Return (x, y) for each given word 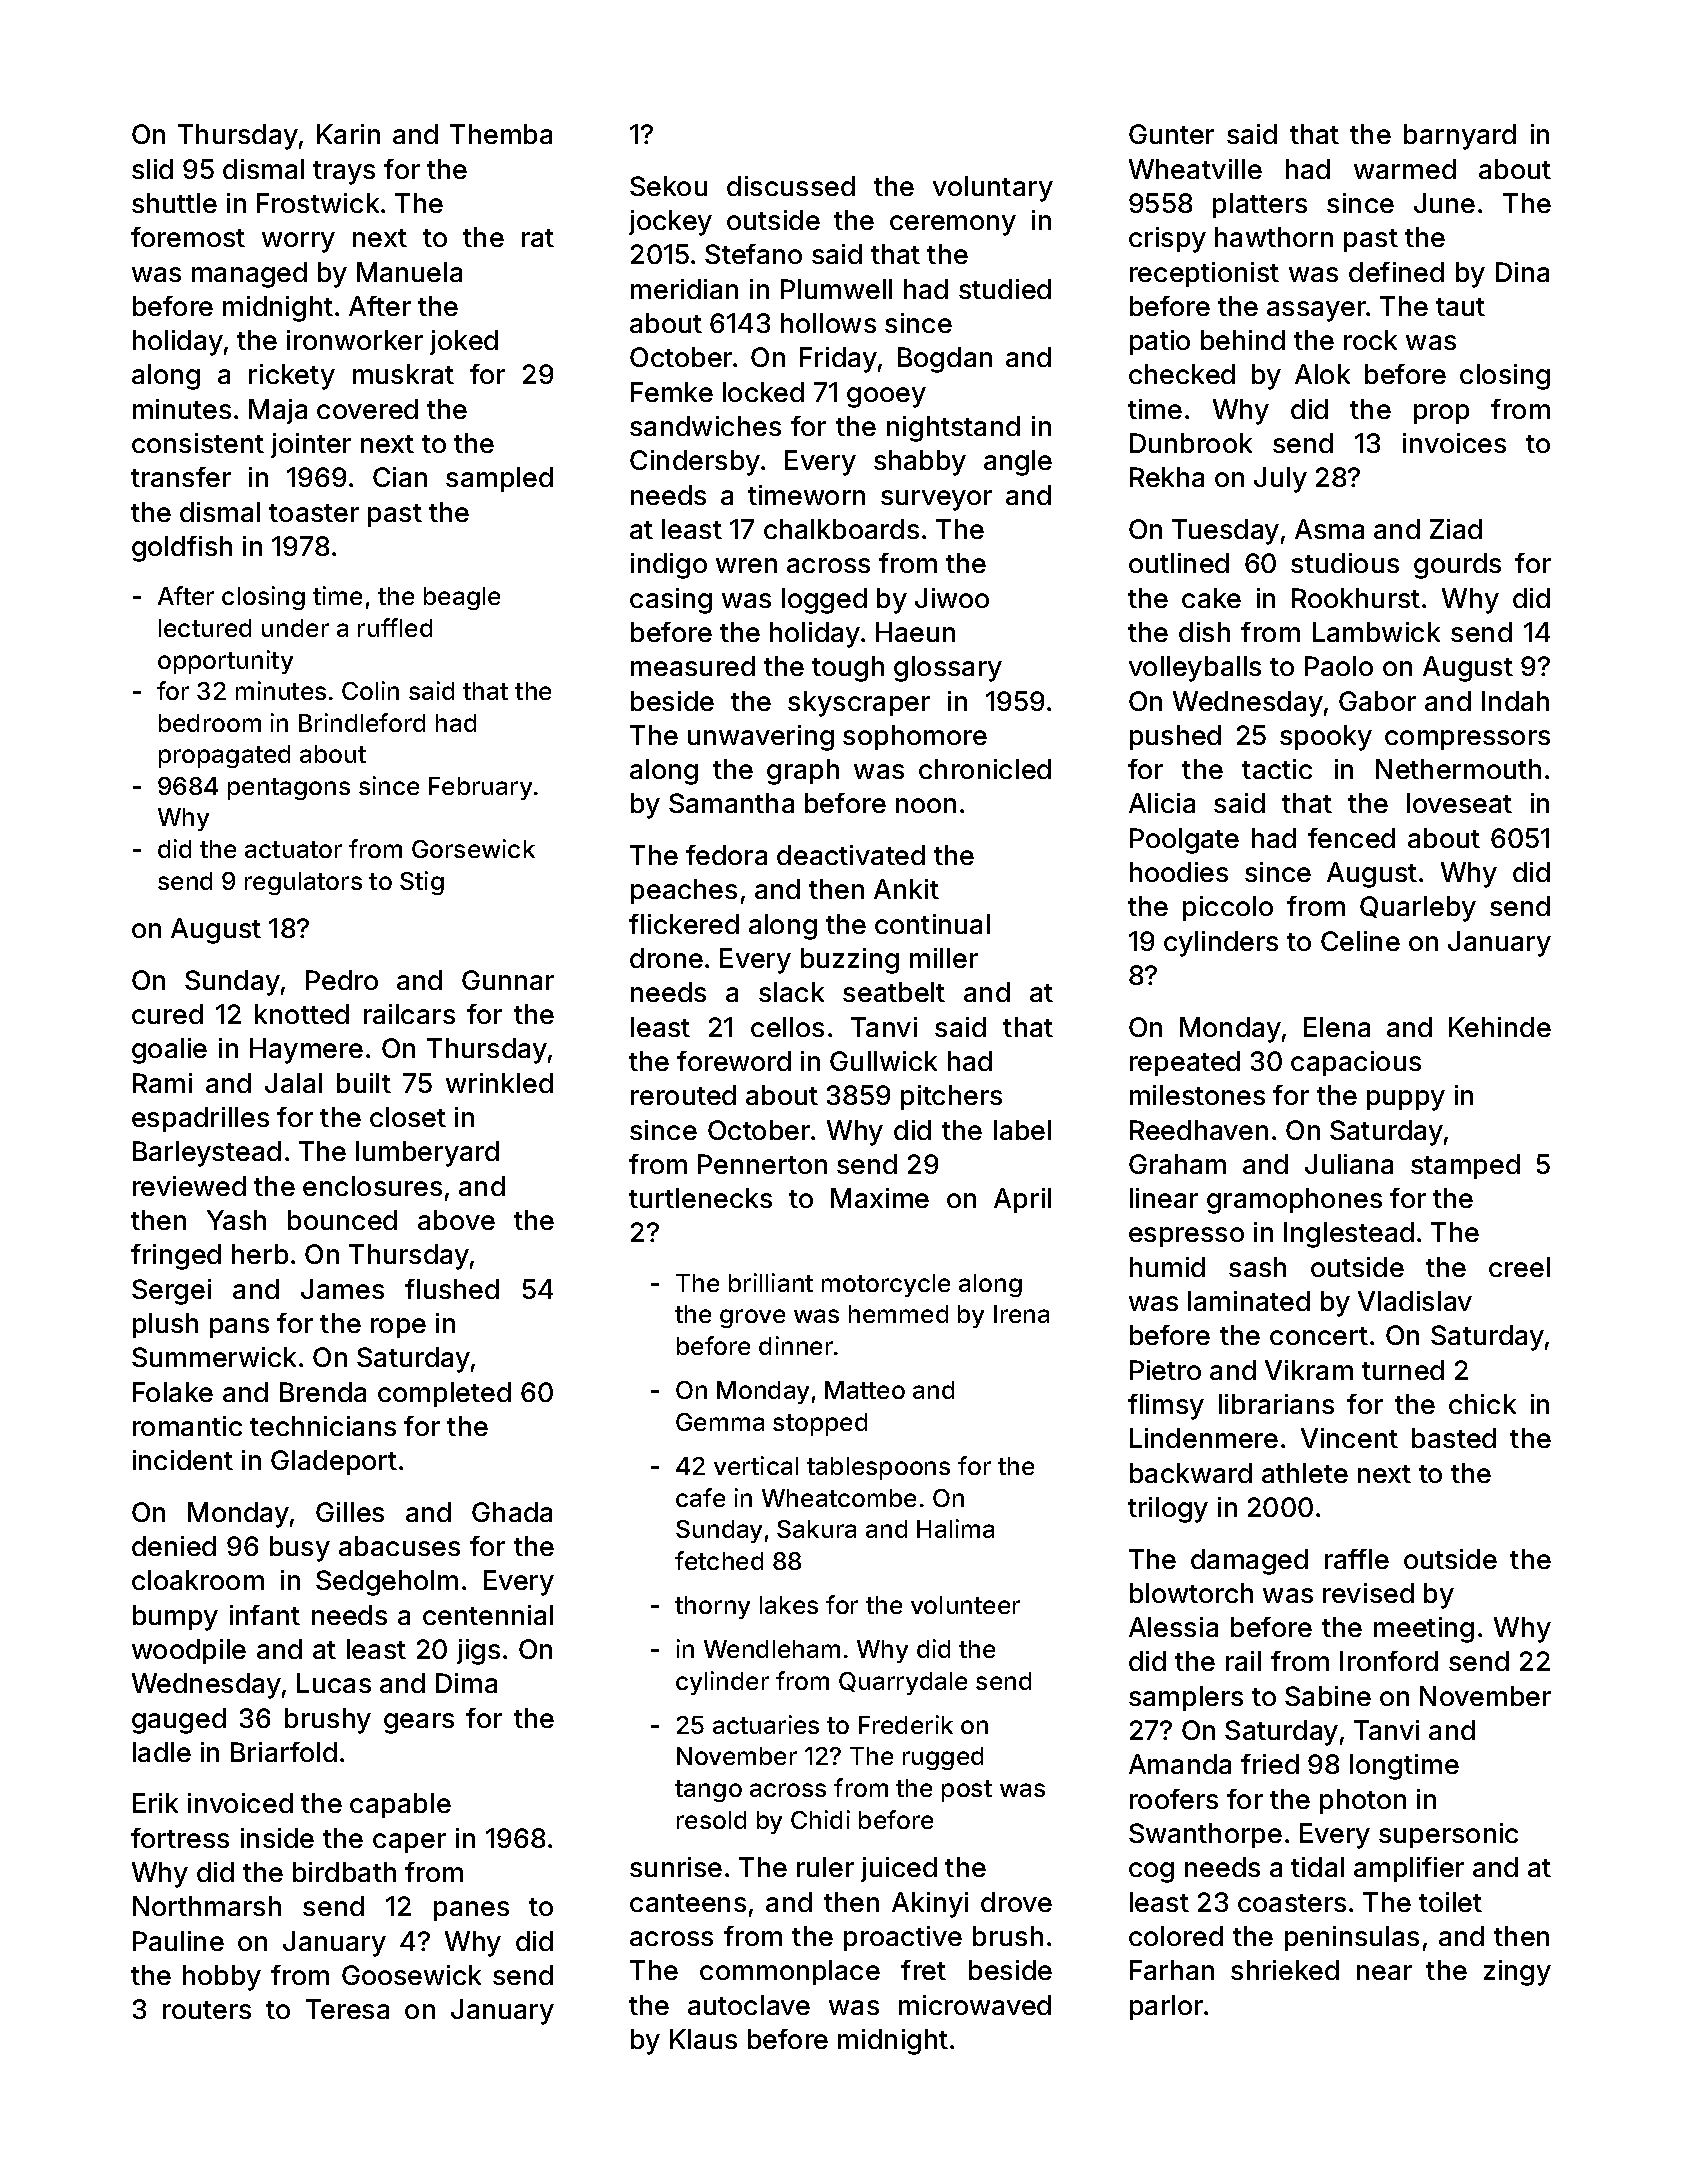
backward (1191, 1473)
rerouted (683, 1095)
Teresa (347, 2009)
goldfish (182, 549)
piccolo (1228, 908)
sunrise (676, 1867)
